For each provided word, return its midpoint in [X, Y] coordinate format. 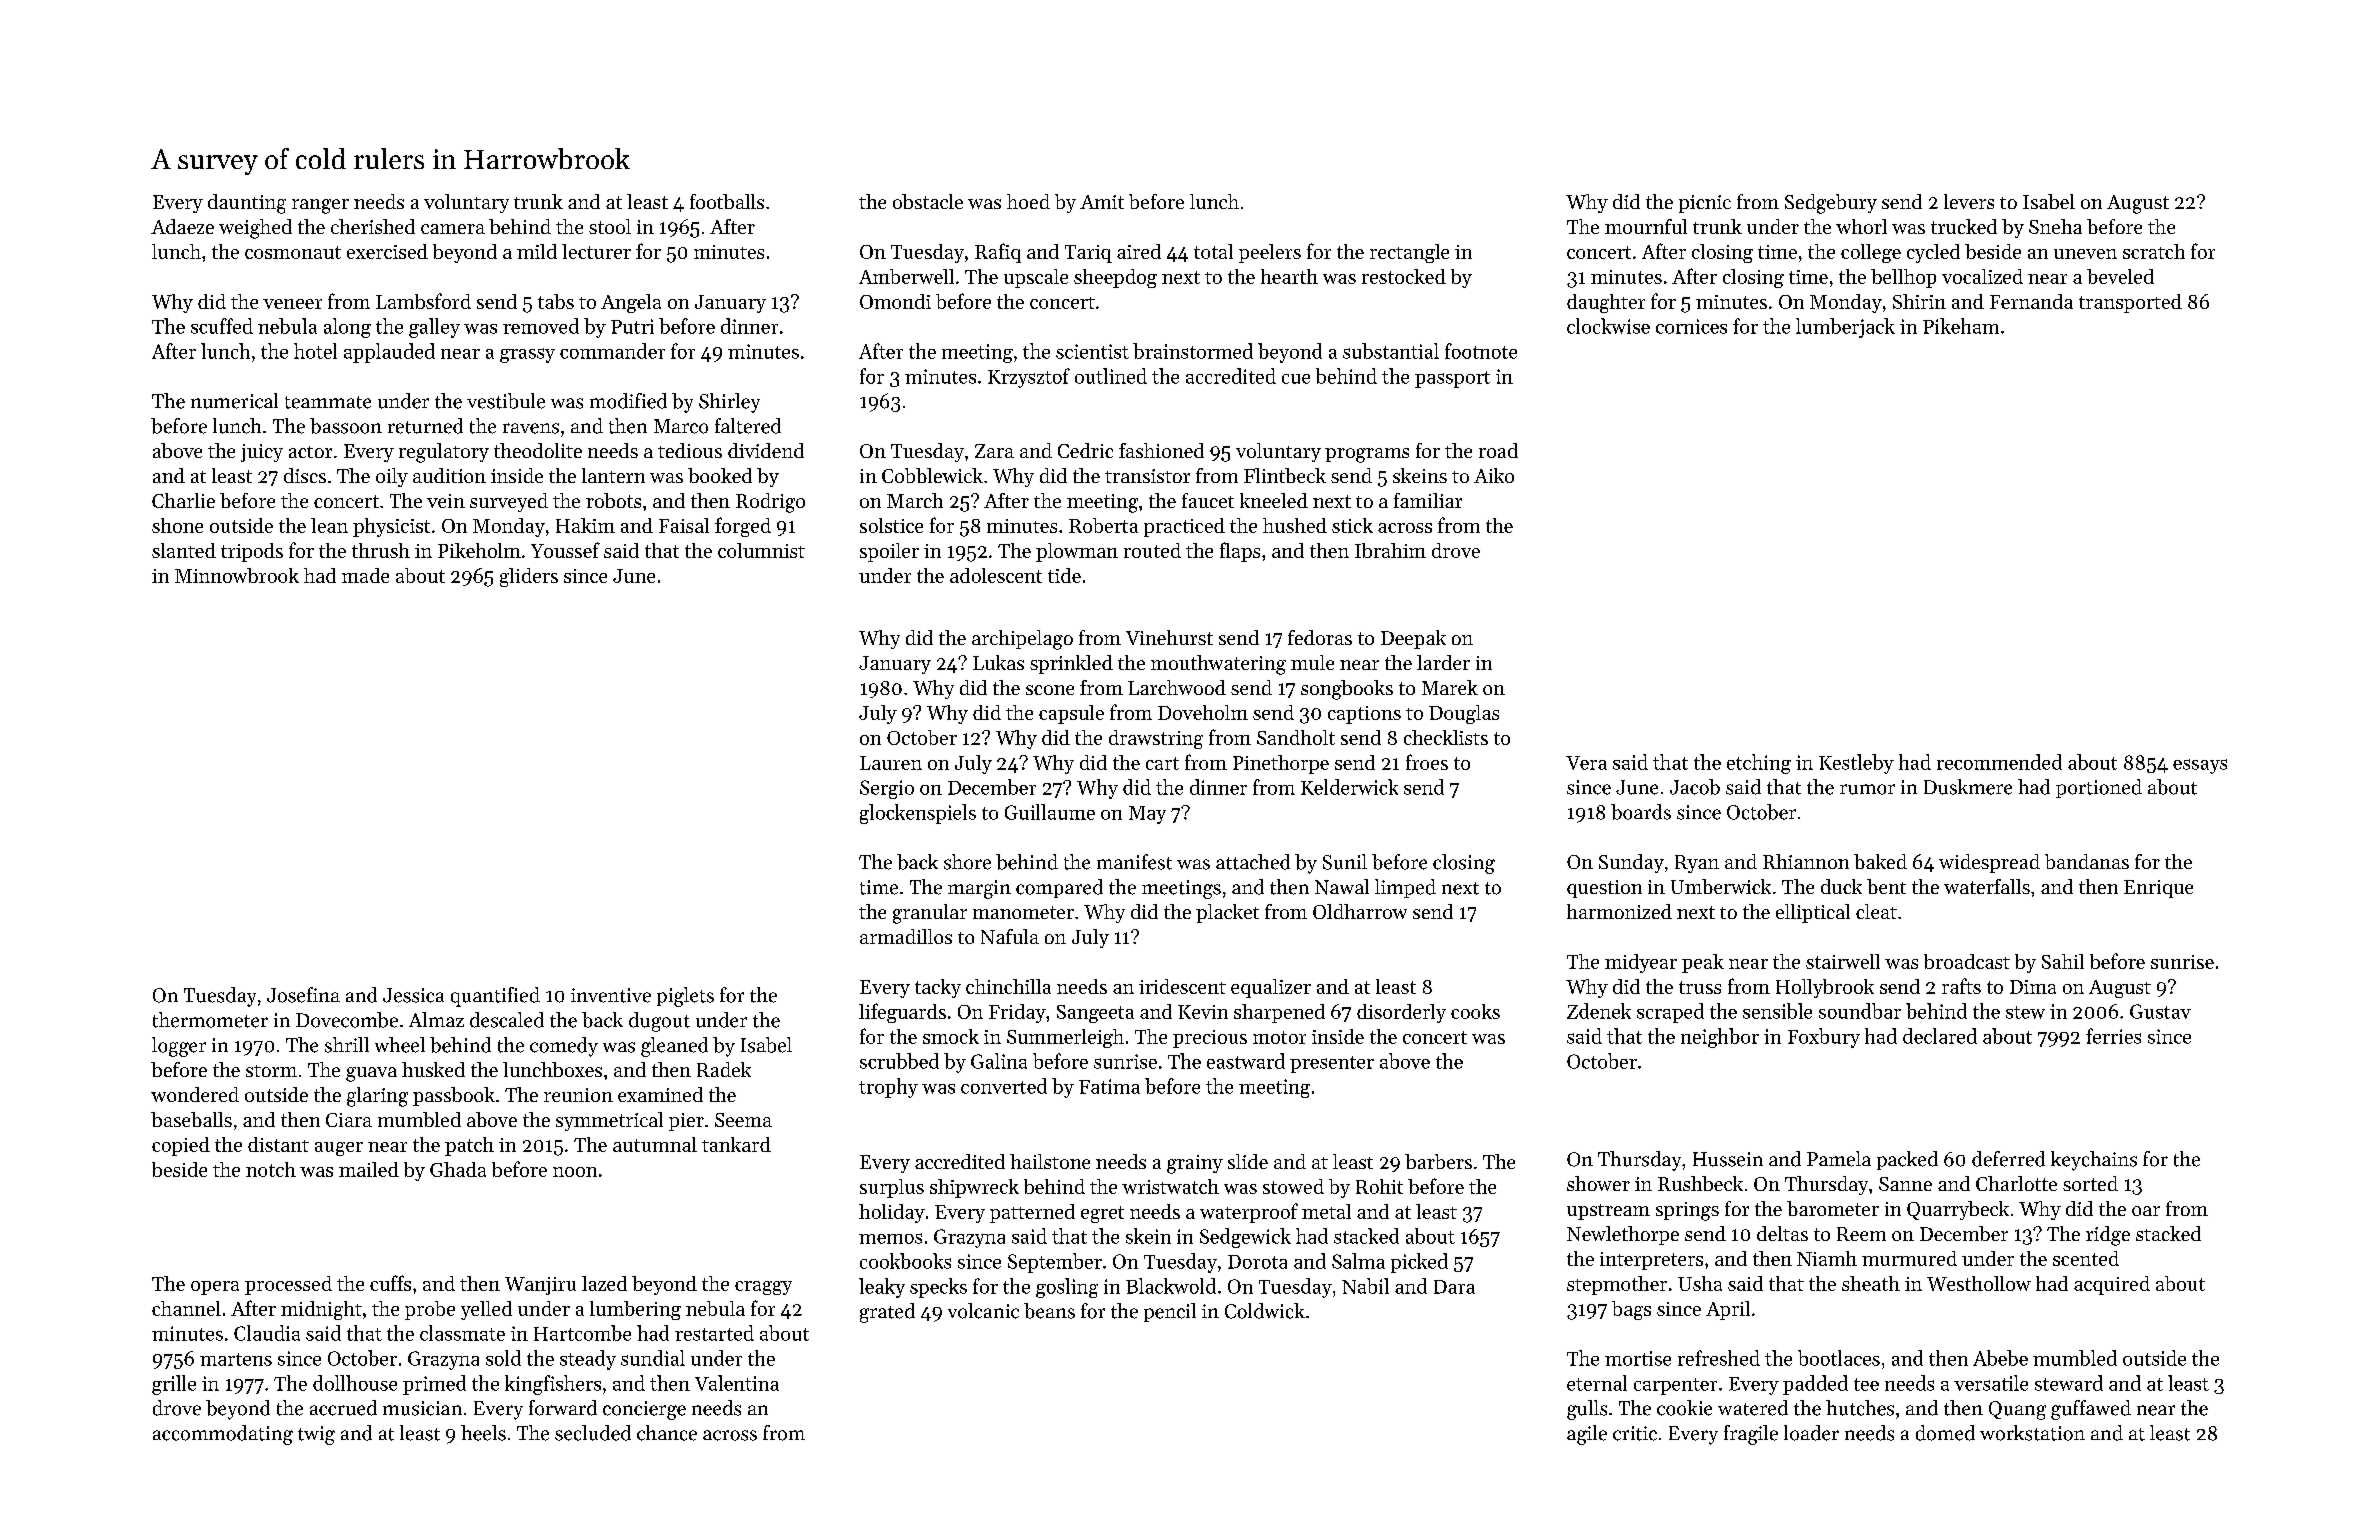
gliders [529, 577]
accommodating [223, 1435]
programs [1367, 455]
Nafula [1010, 936]
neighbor [1720, 1038]
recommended [1999, 762]
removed [541, 326]
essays [2200, 766]
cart [1162, 763]
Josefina [303, 995]
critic [1635, 1433]
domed [1945, 1433]
